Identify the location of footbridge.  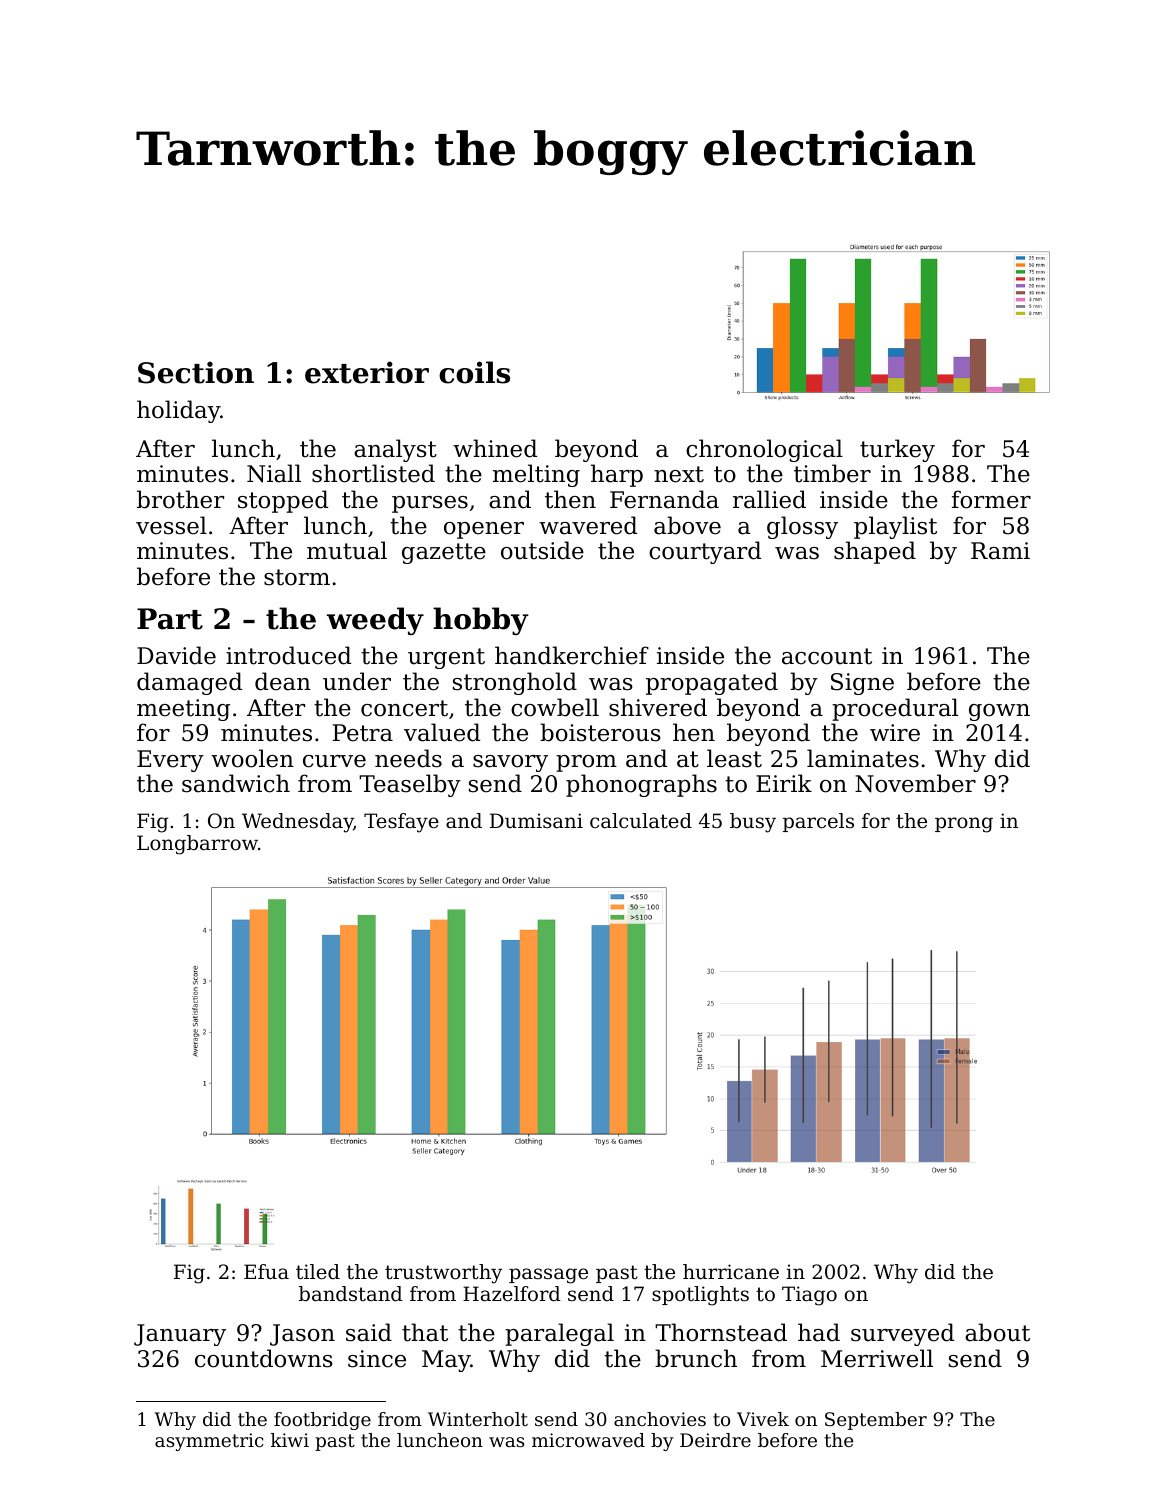
(322, 1421).
